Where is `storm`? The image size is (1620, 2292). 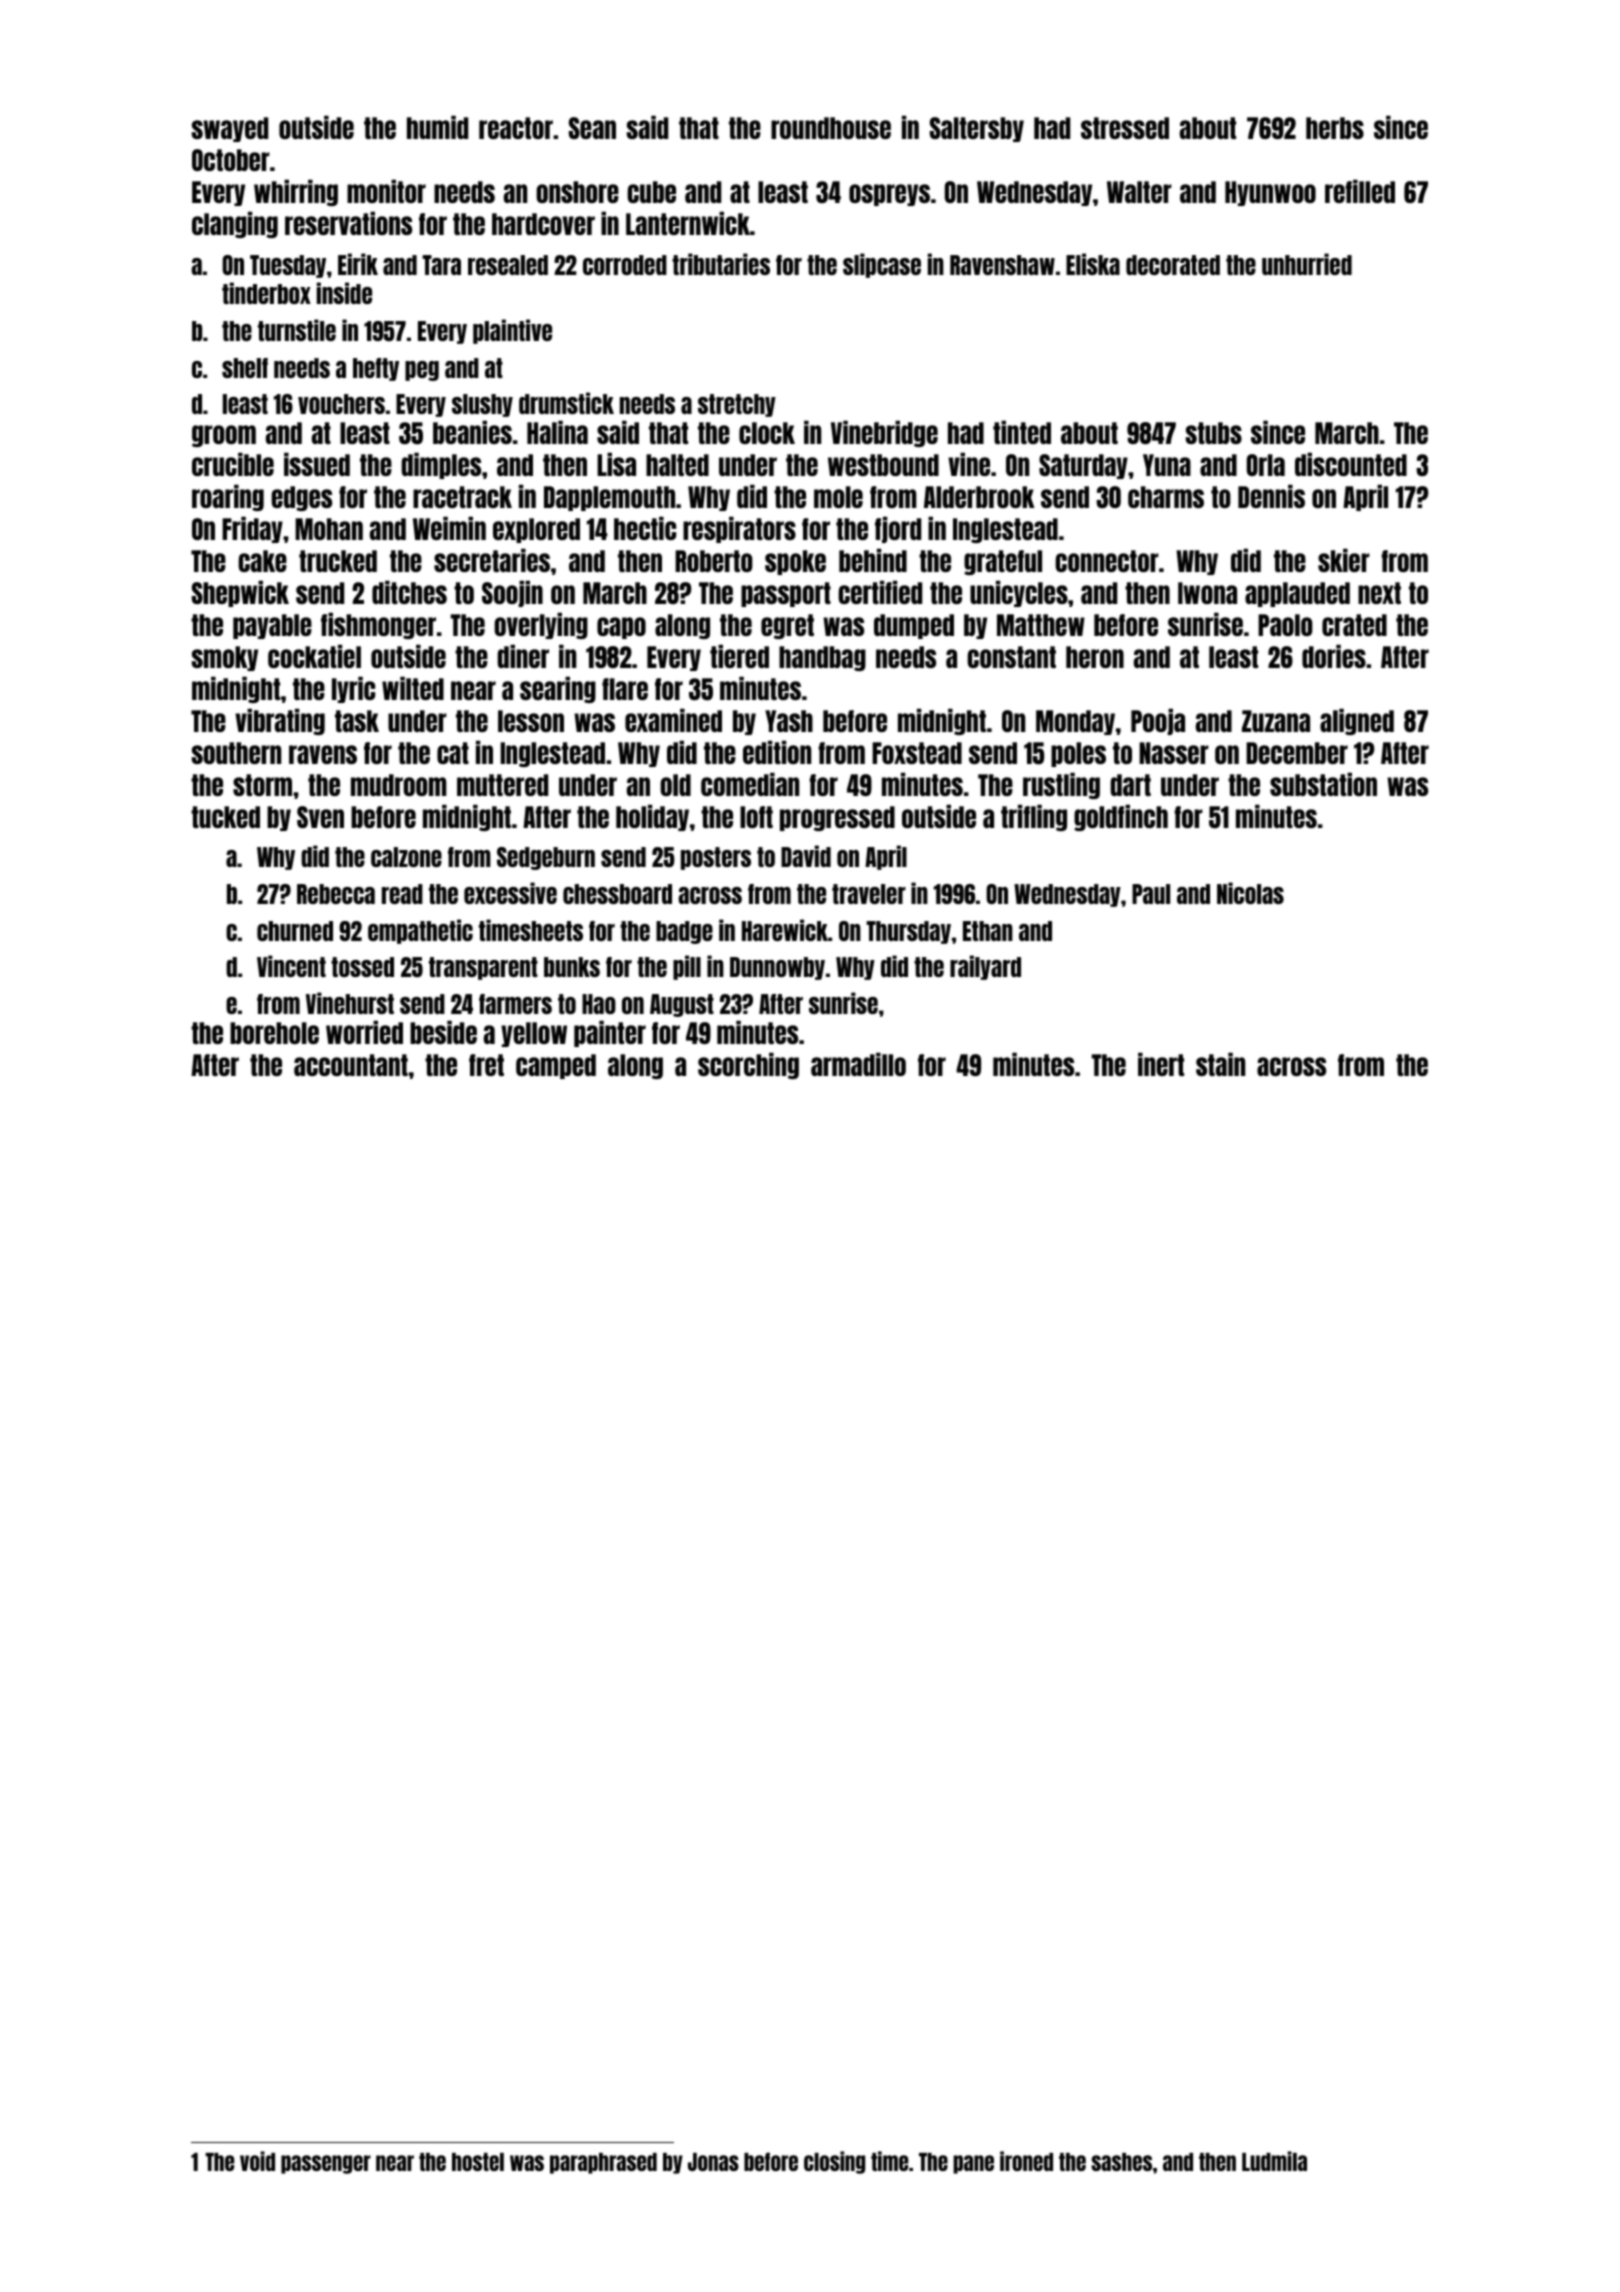 storm is located at coordinates (262, 785).
